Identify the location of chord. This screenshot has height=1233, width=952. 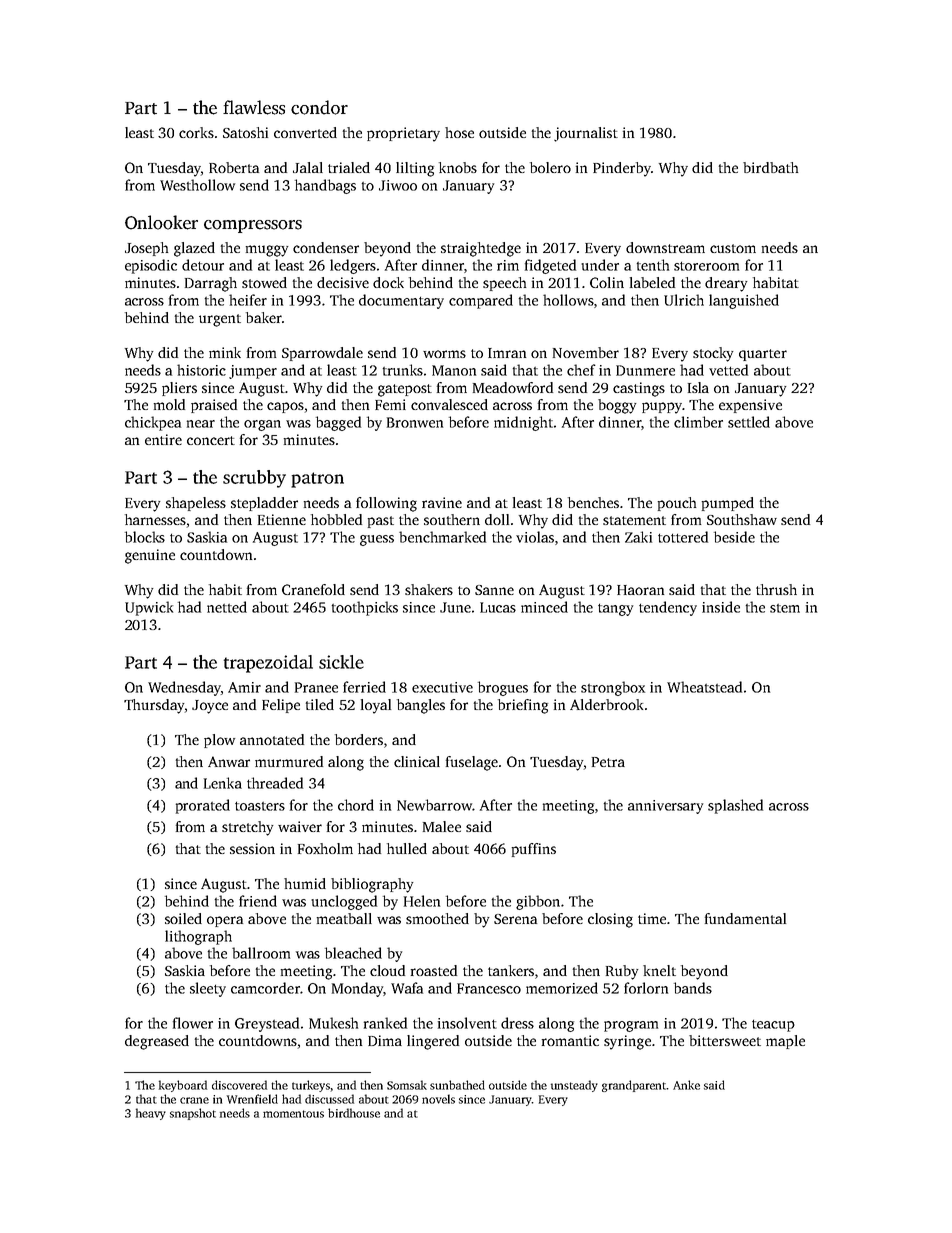
(356, 805).
